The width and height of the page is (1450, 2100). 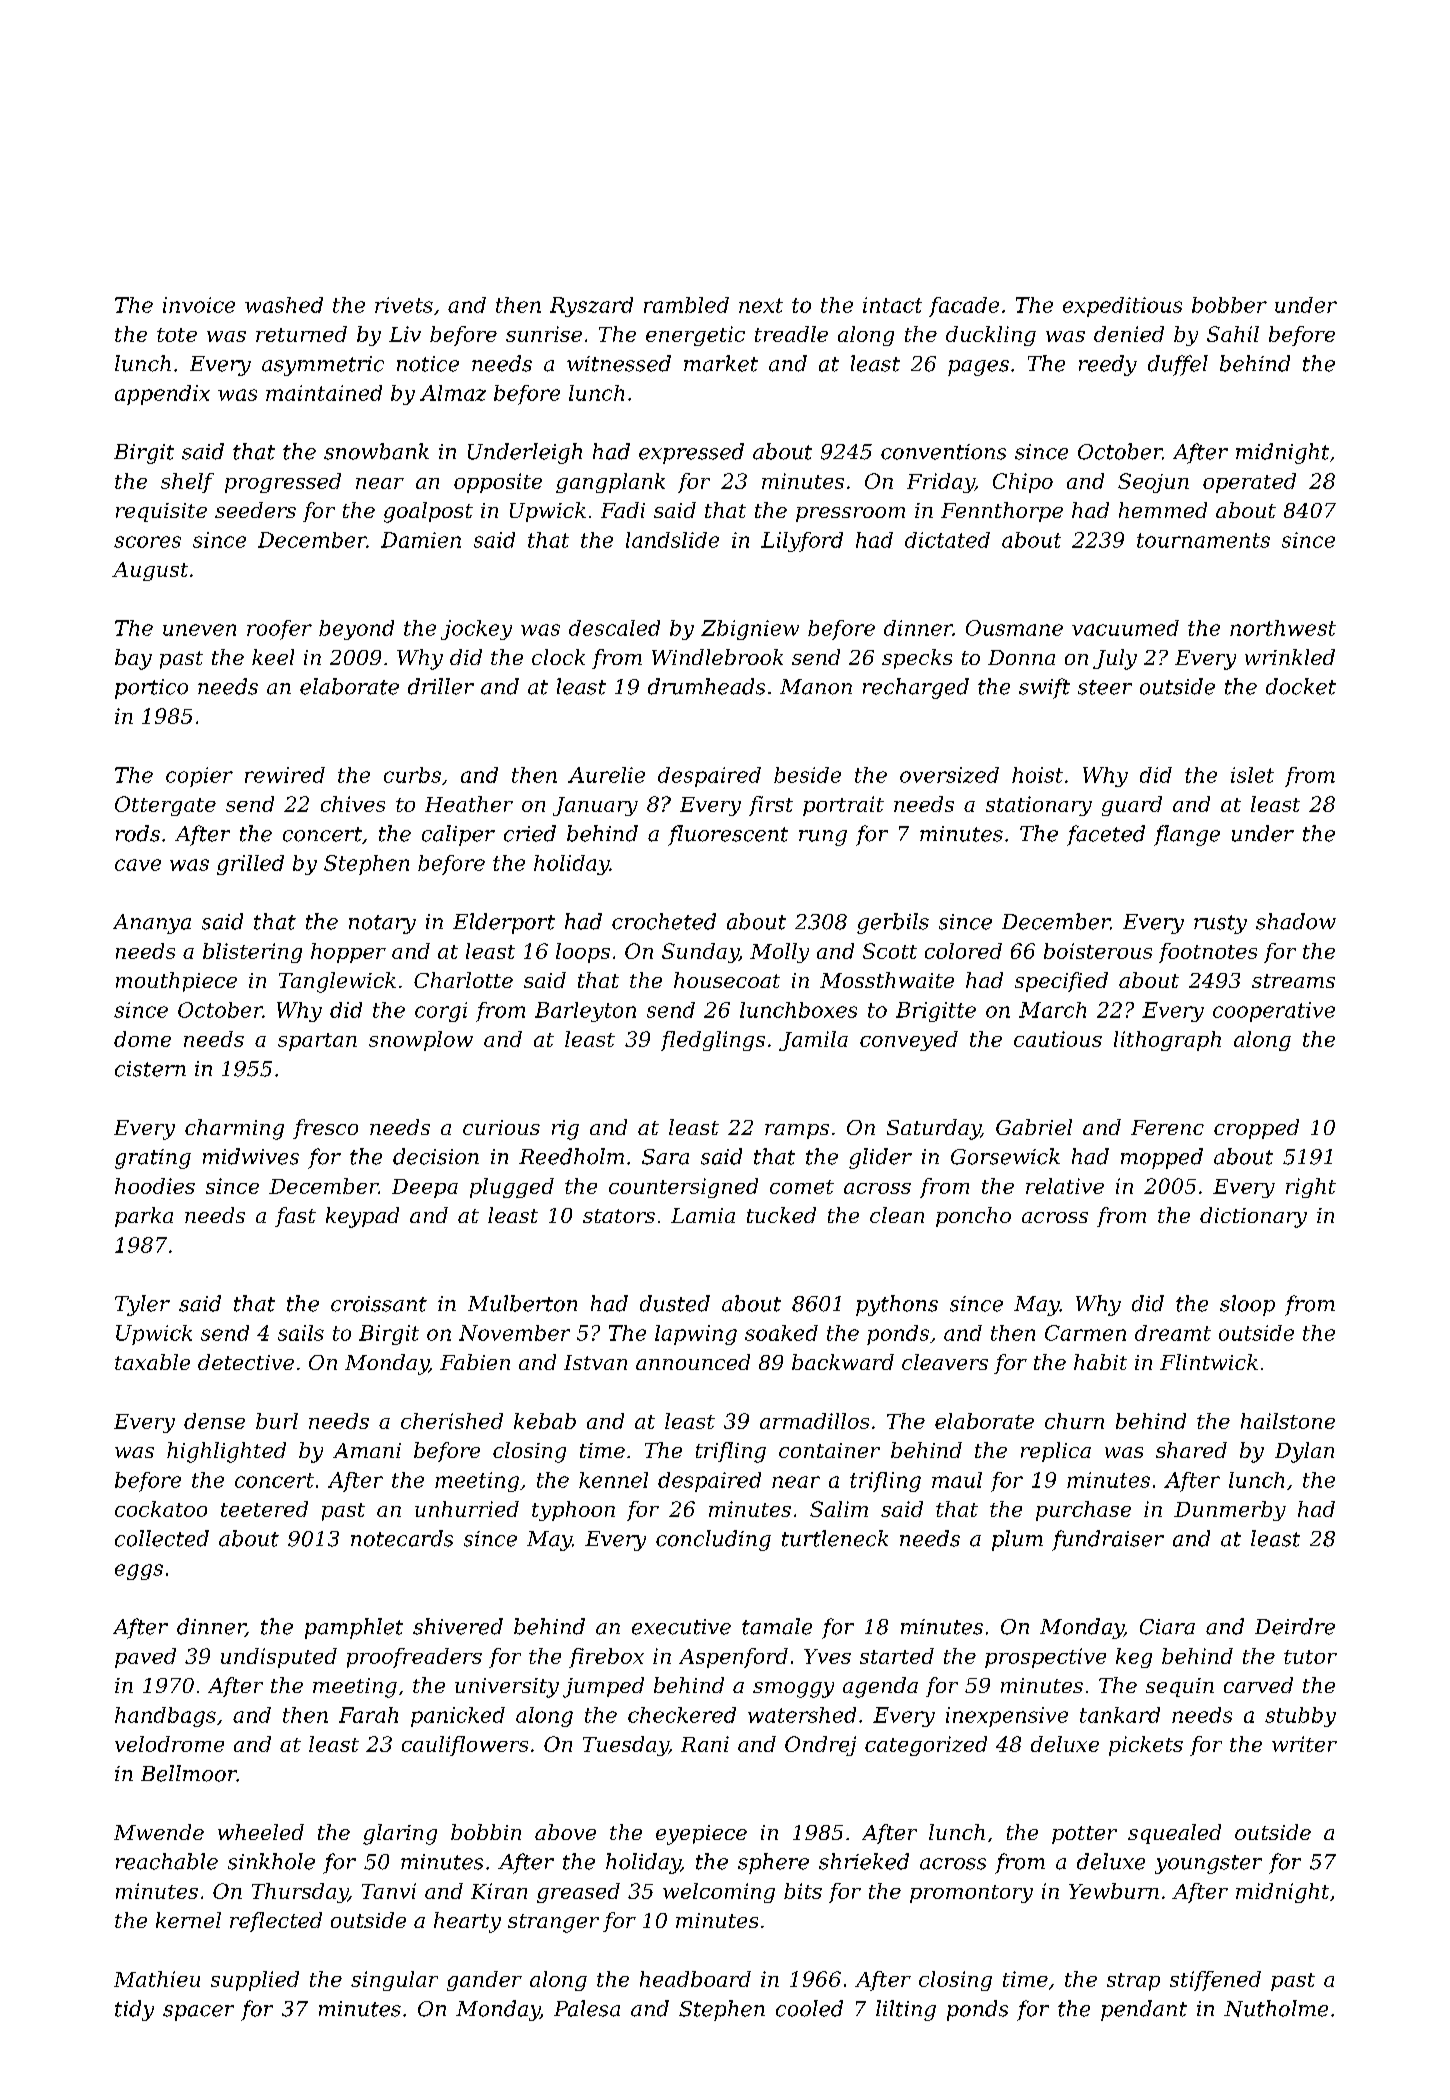 What do you see at coordinates (139, 1572) in the page?
I see `eggs` at bounding box center [139, 1572].
